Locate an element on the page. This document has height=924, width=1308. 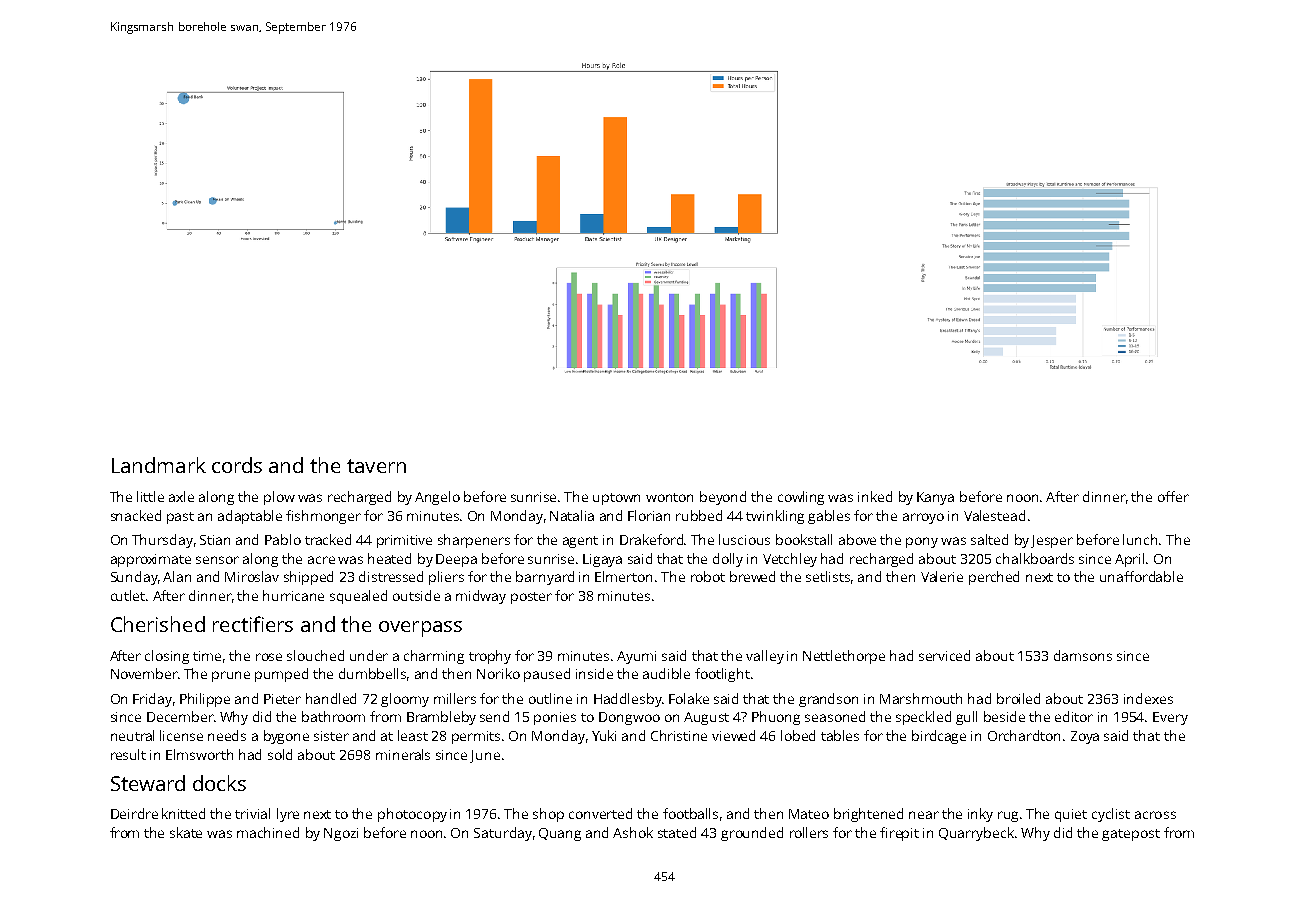
shop is located at coordinates (548, 815).
